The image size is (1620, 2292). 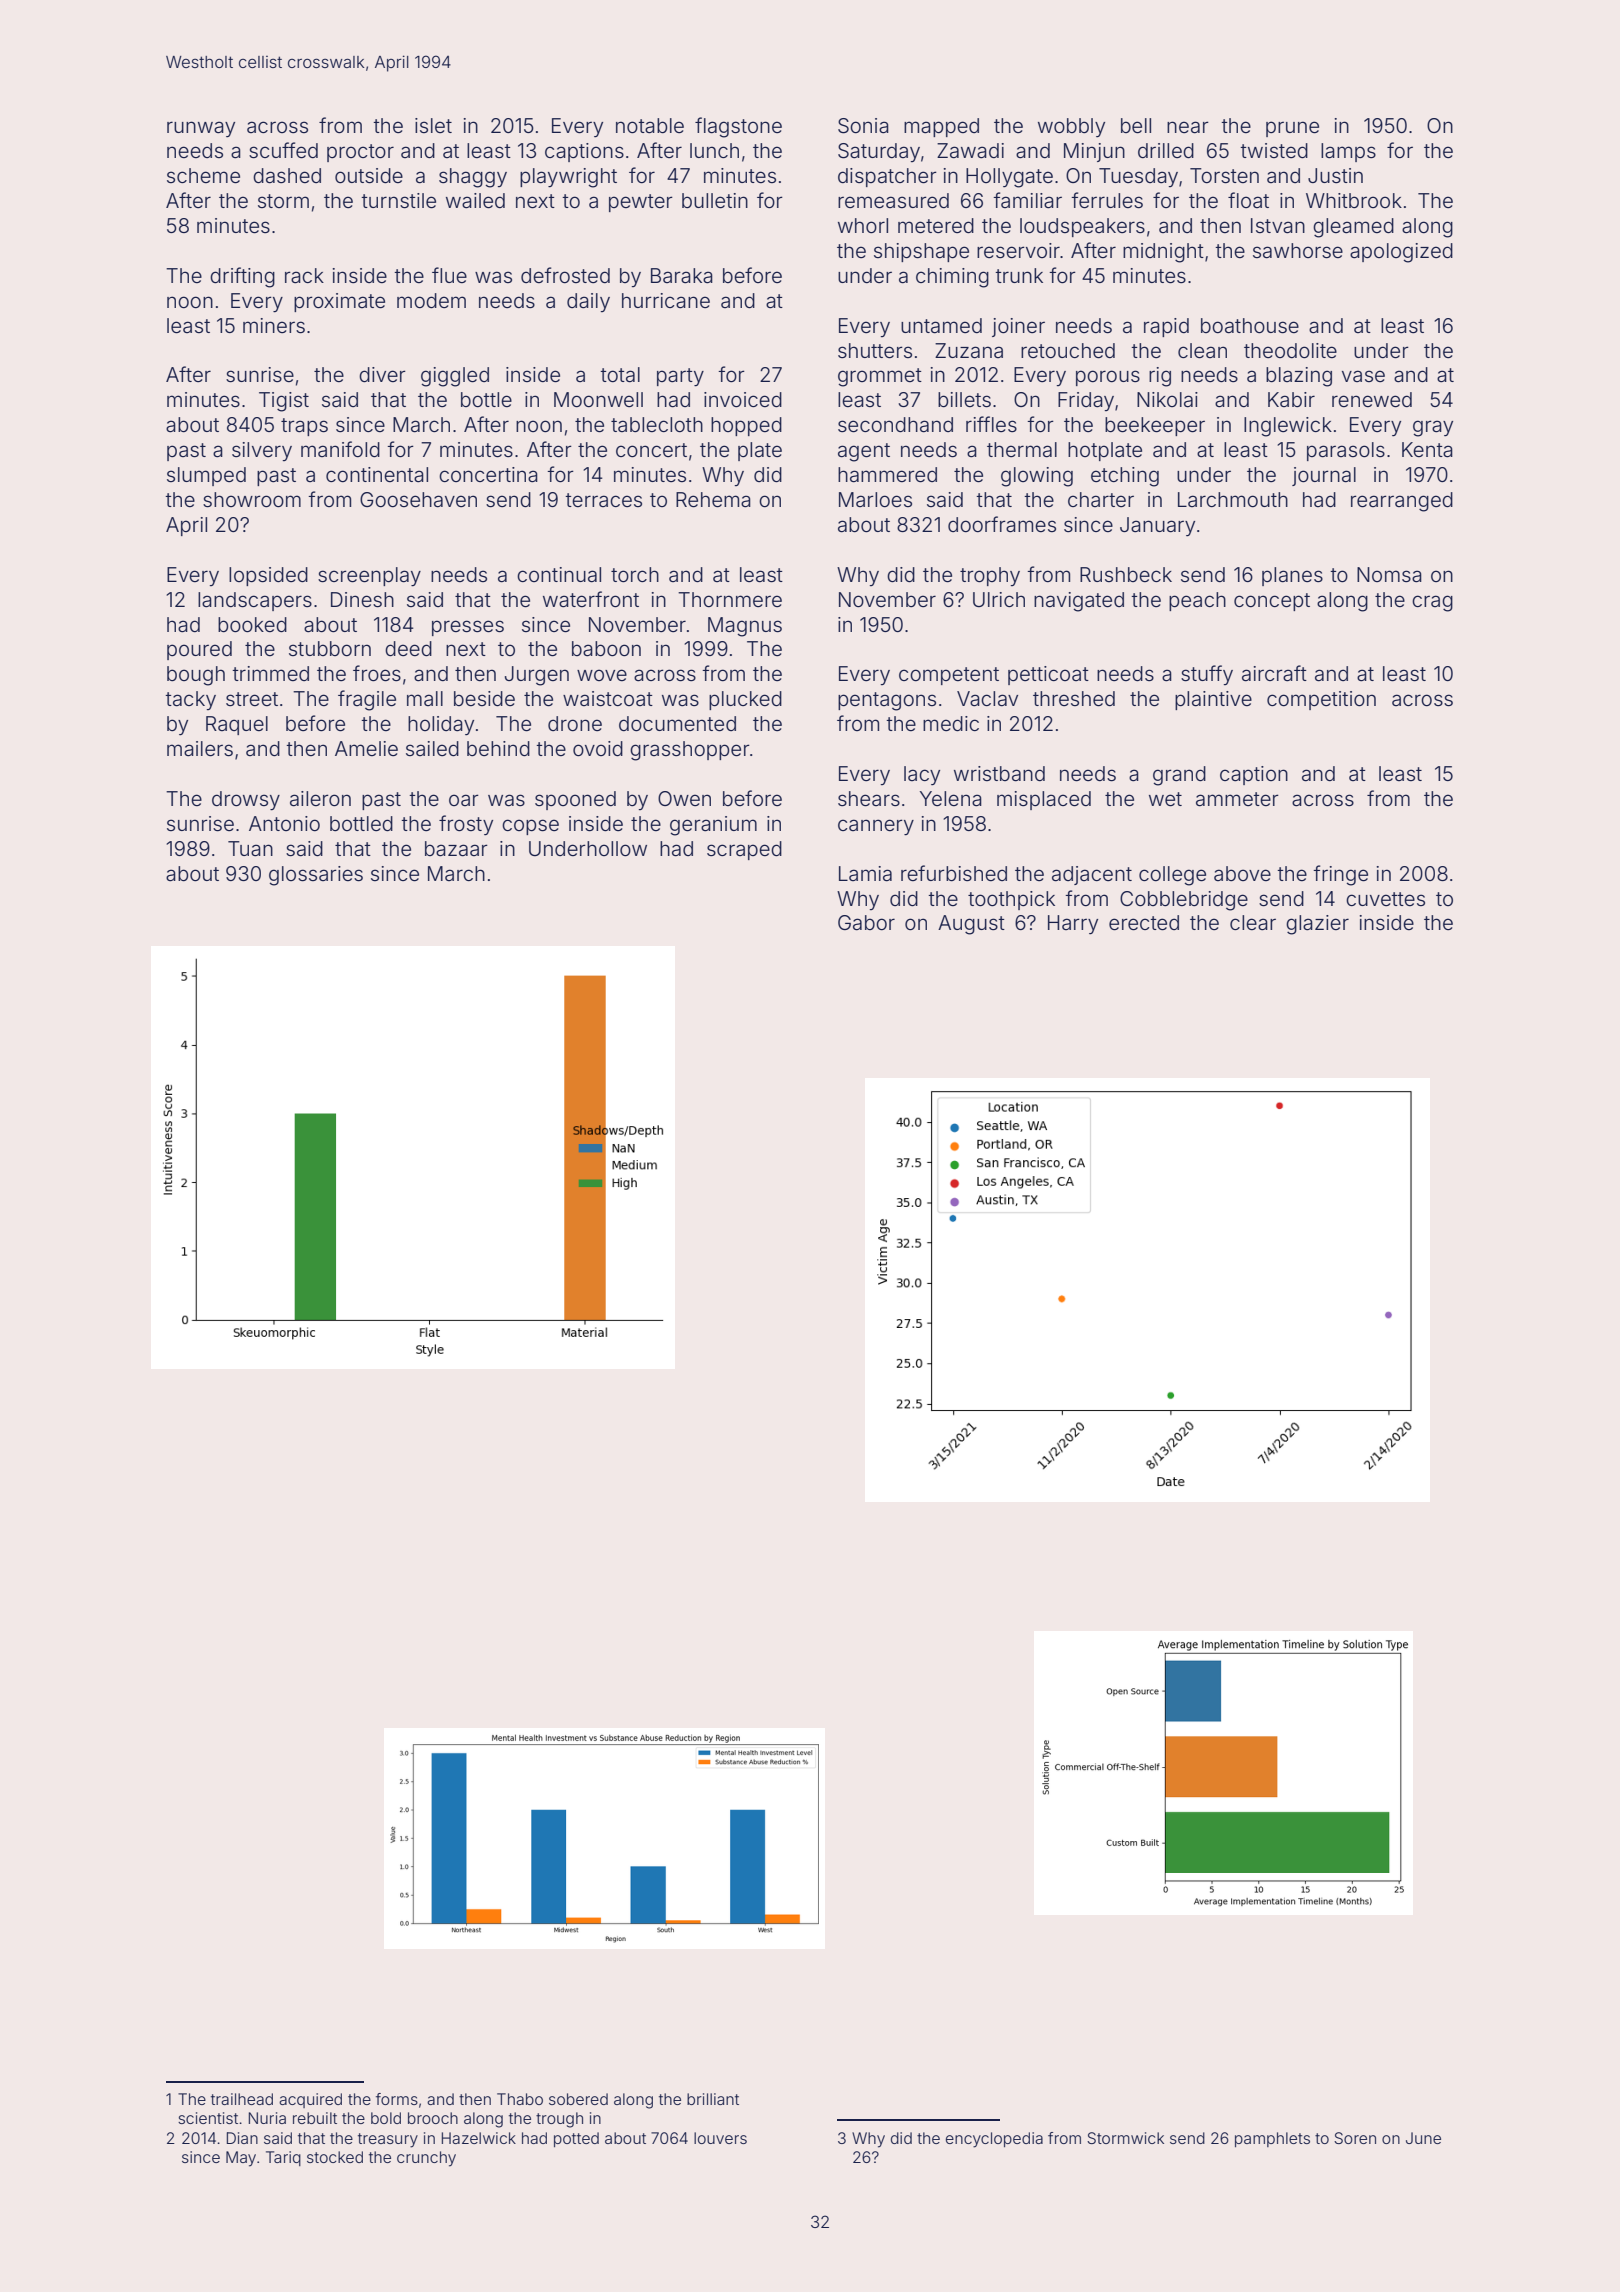 What do you see at coordinates (941, 127) in the document?
I see `mapped` at bounding box center [941, 127].
